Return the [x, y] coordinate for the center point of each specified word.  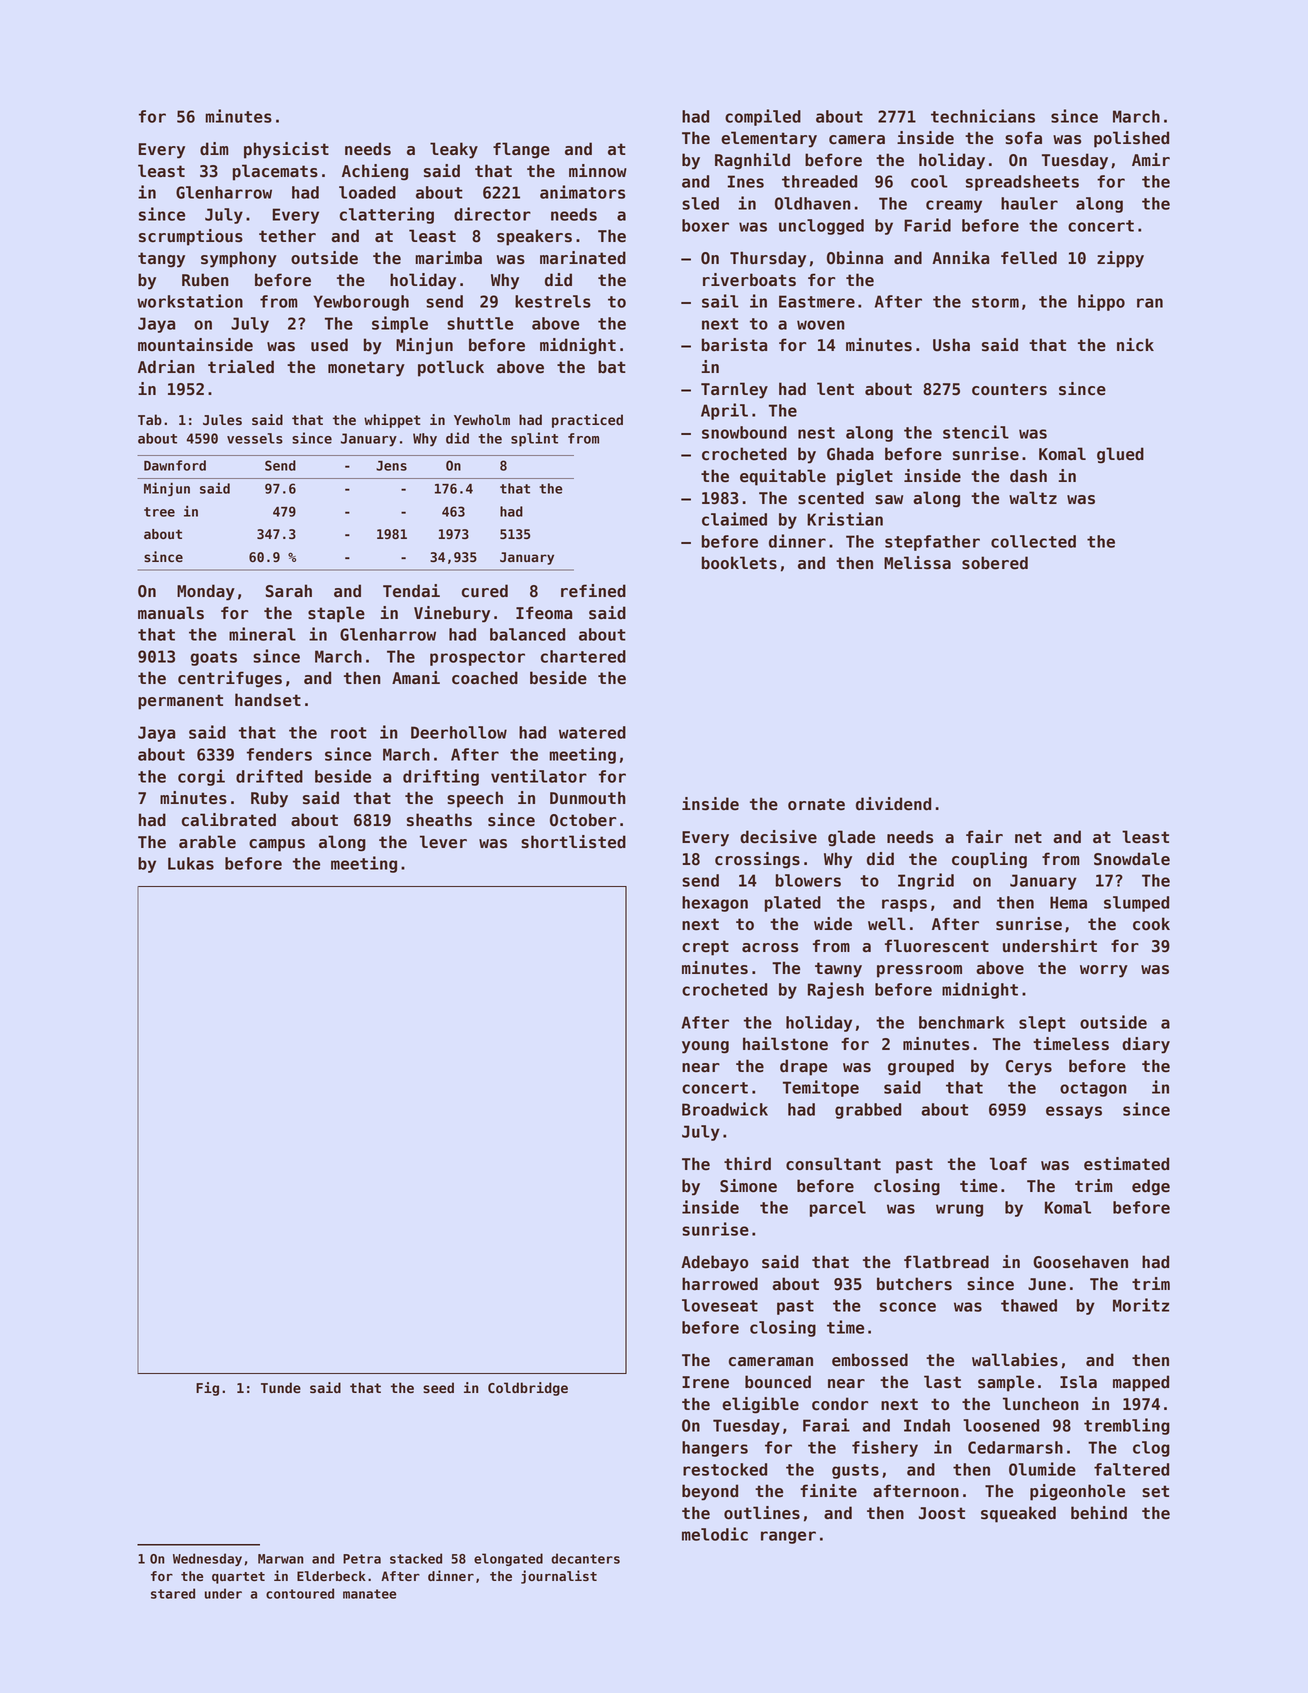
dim [214, 149]
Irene [705, 1382]
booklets [739, 563]
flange [521, 150]
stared [173, 1593]
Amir [1151, 159]
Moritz [1141, 1305]
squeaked [1018, 1514]
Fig [207, 1389]
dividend [893, 804]
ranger [788, 1537]
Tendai [411, 591]
